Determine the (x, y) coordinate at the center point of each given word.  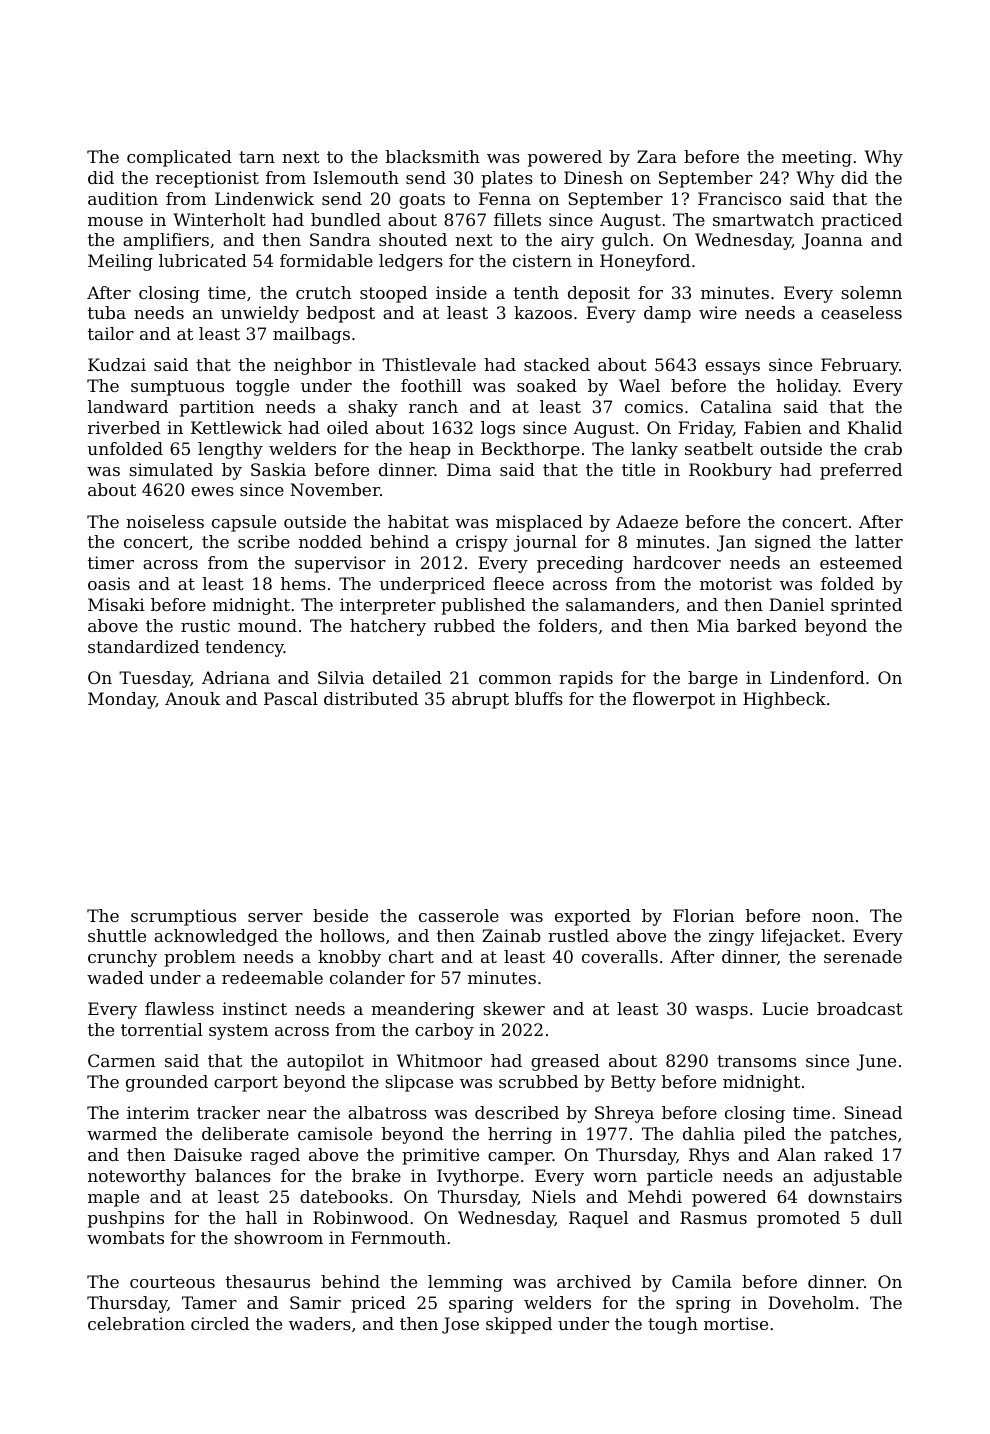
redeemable (272, 977)
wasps (721, 1012)
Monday (122, 700)
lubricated (203, 260)
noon (833, 917)
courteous (172, 1282)
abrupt (480, 700)
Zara (657, 156)
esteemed (861, 562)
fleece (518, 583)
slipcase (419, 1083)
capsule (244, 523)
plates (507, 179)
